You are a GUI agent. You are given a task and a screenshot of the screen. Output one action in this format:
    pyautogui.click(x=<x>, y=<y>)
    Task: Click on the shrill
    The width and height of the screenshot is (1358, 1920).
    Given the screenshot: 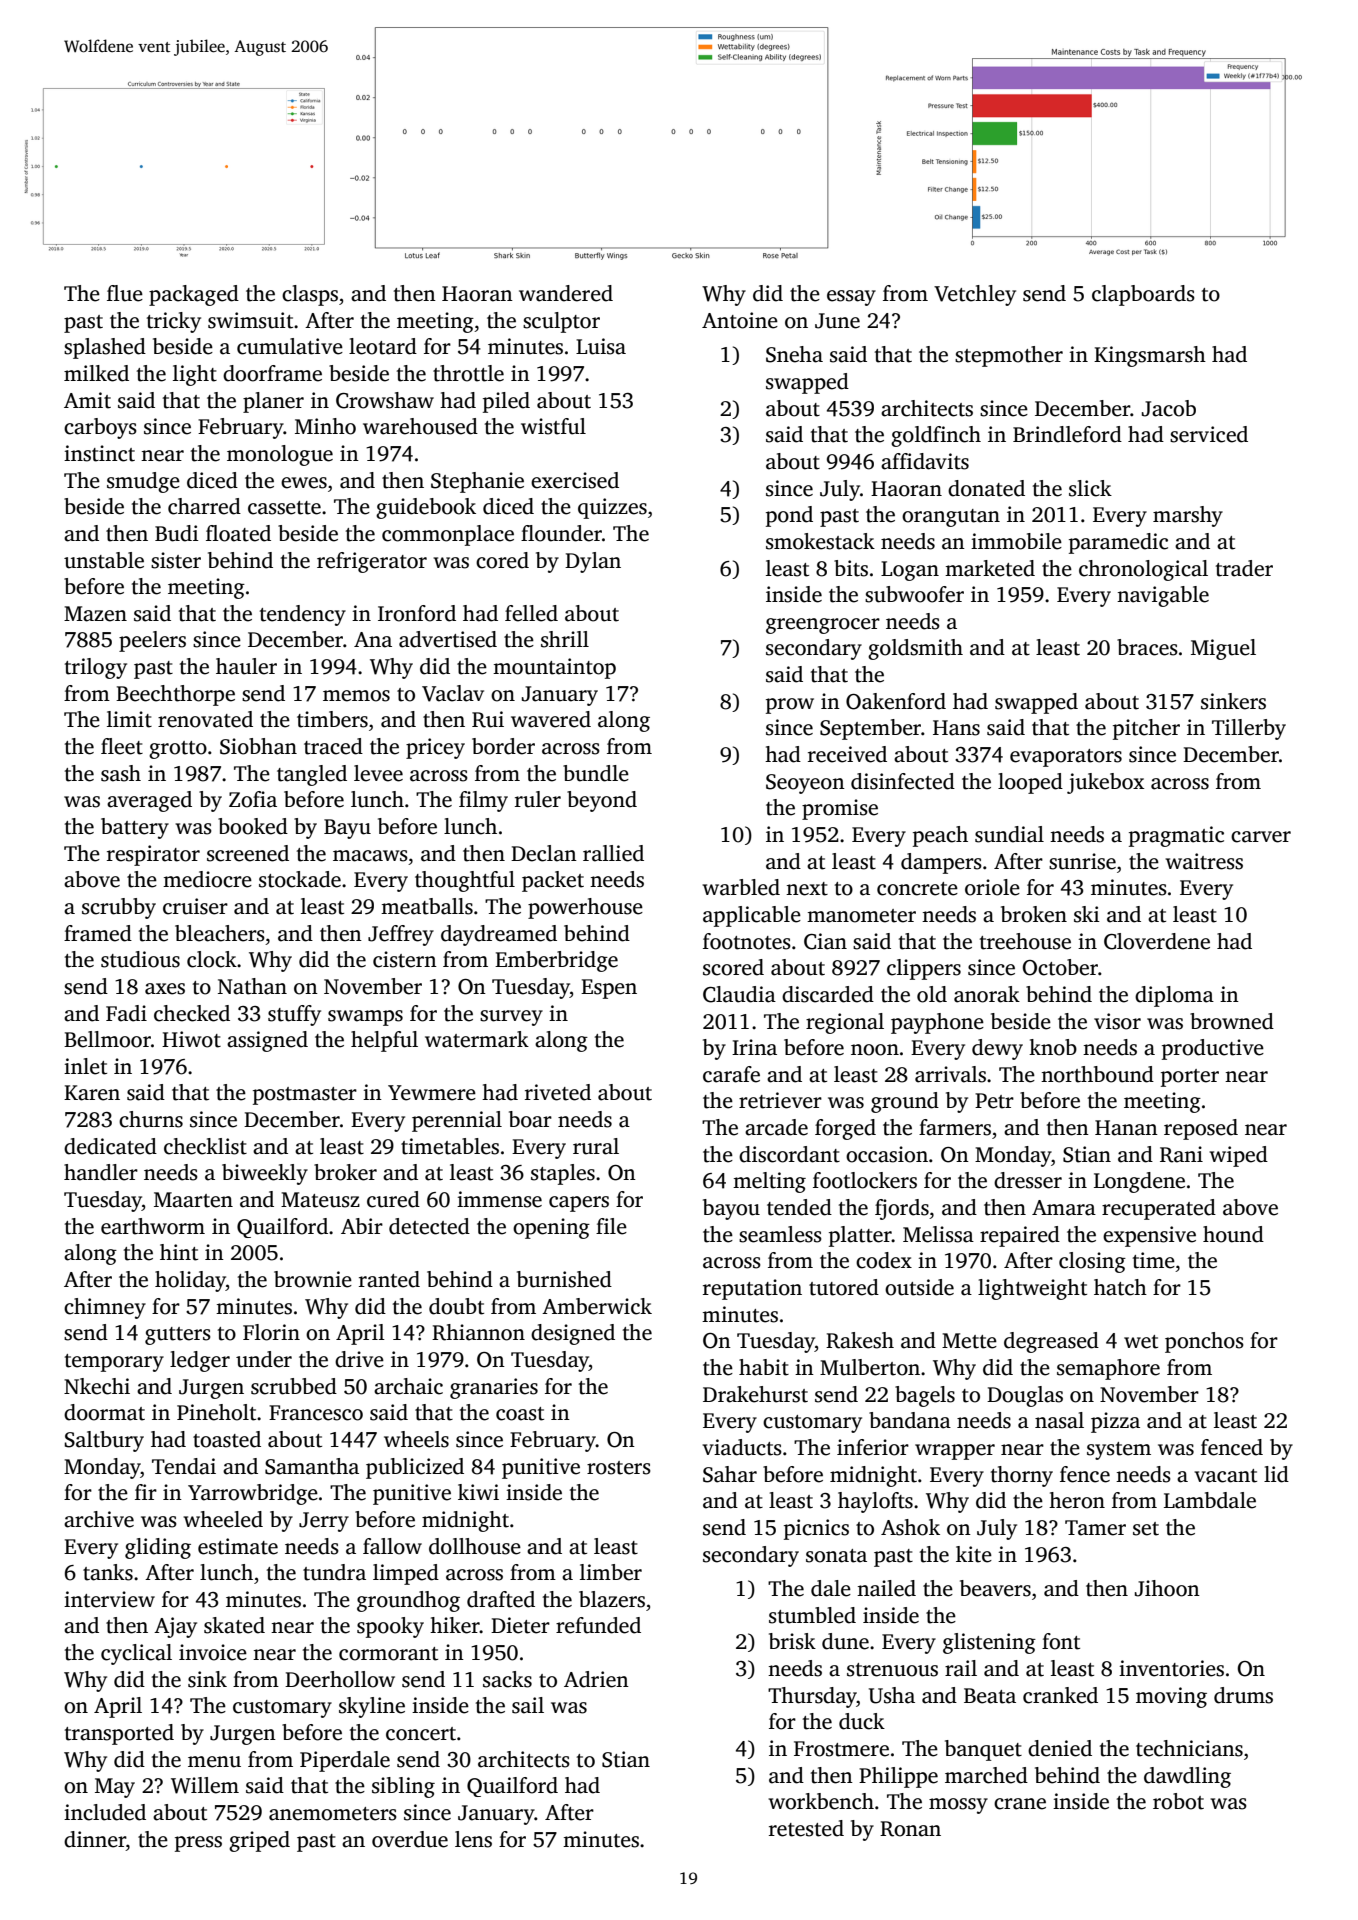 What is the action you would take?
    pyautogui.click(x=565, y=639)
